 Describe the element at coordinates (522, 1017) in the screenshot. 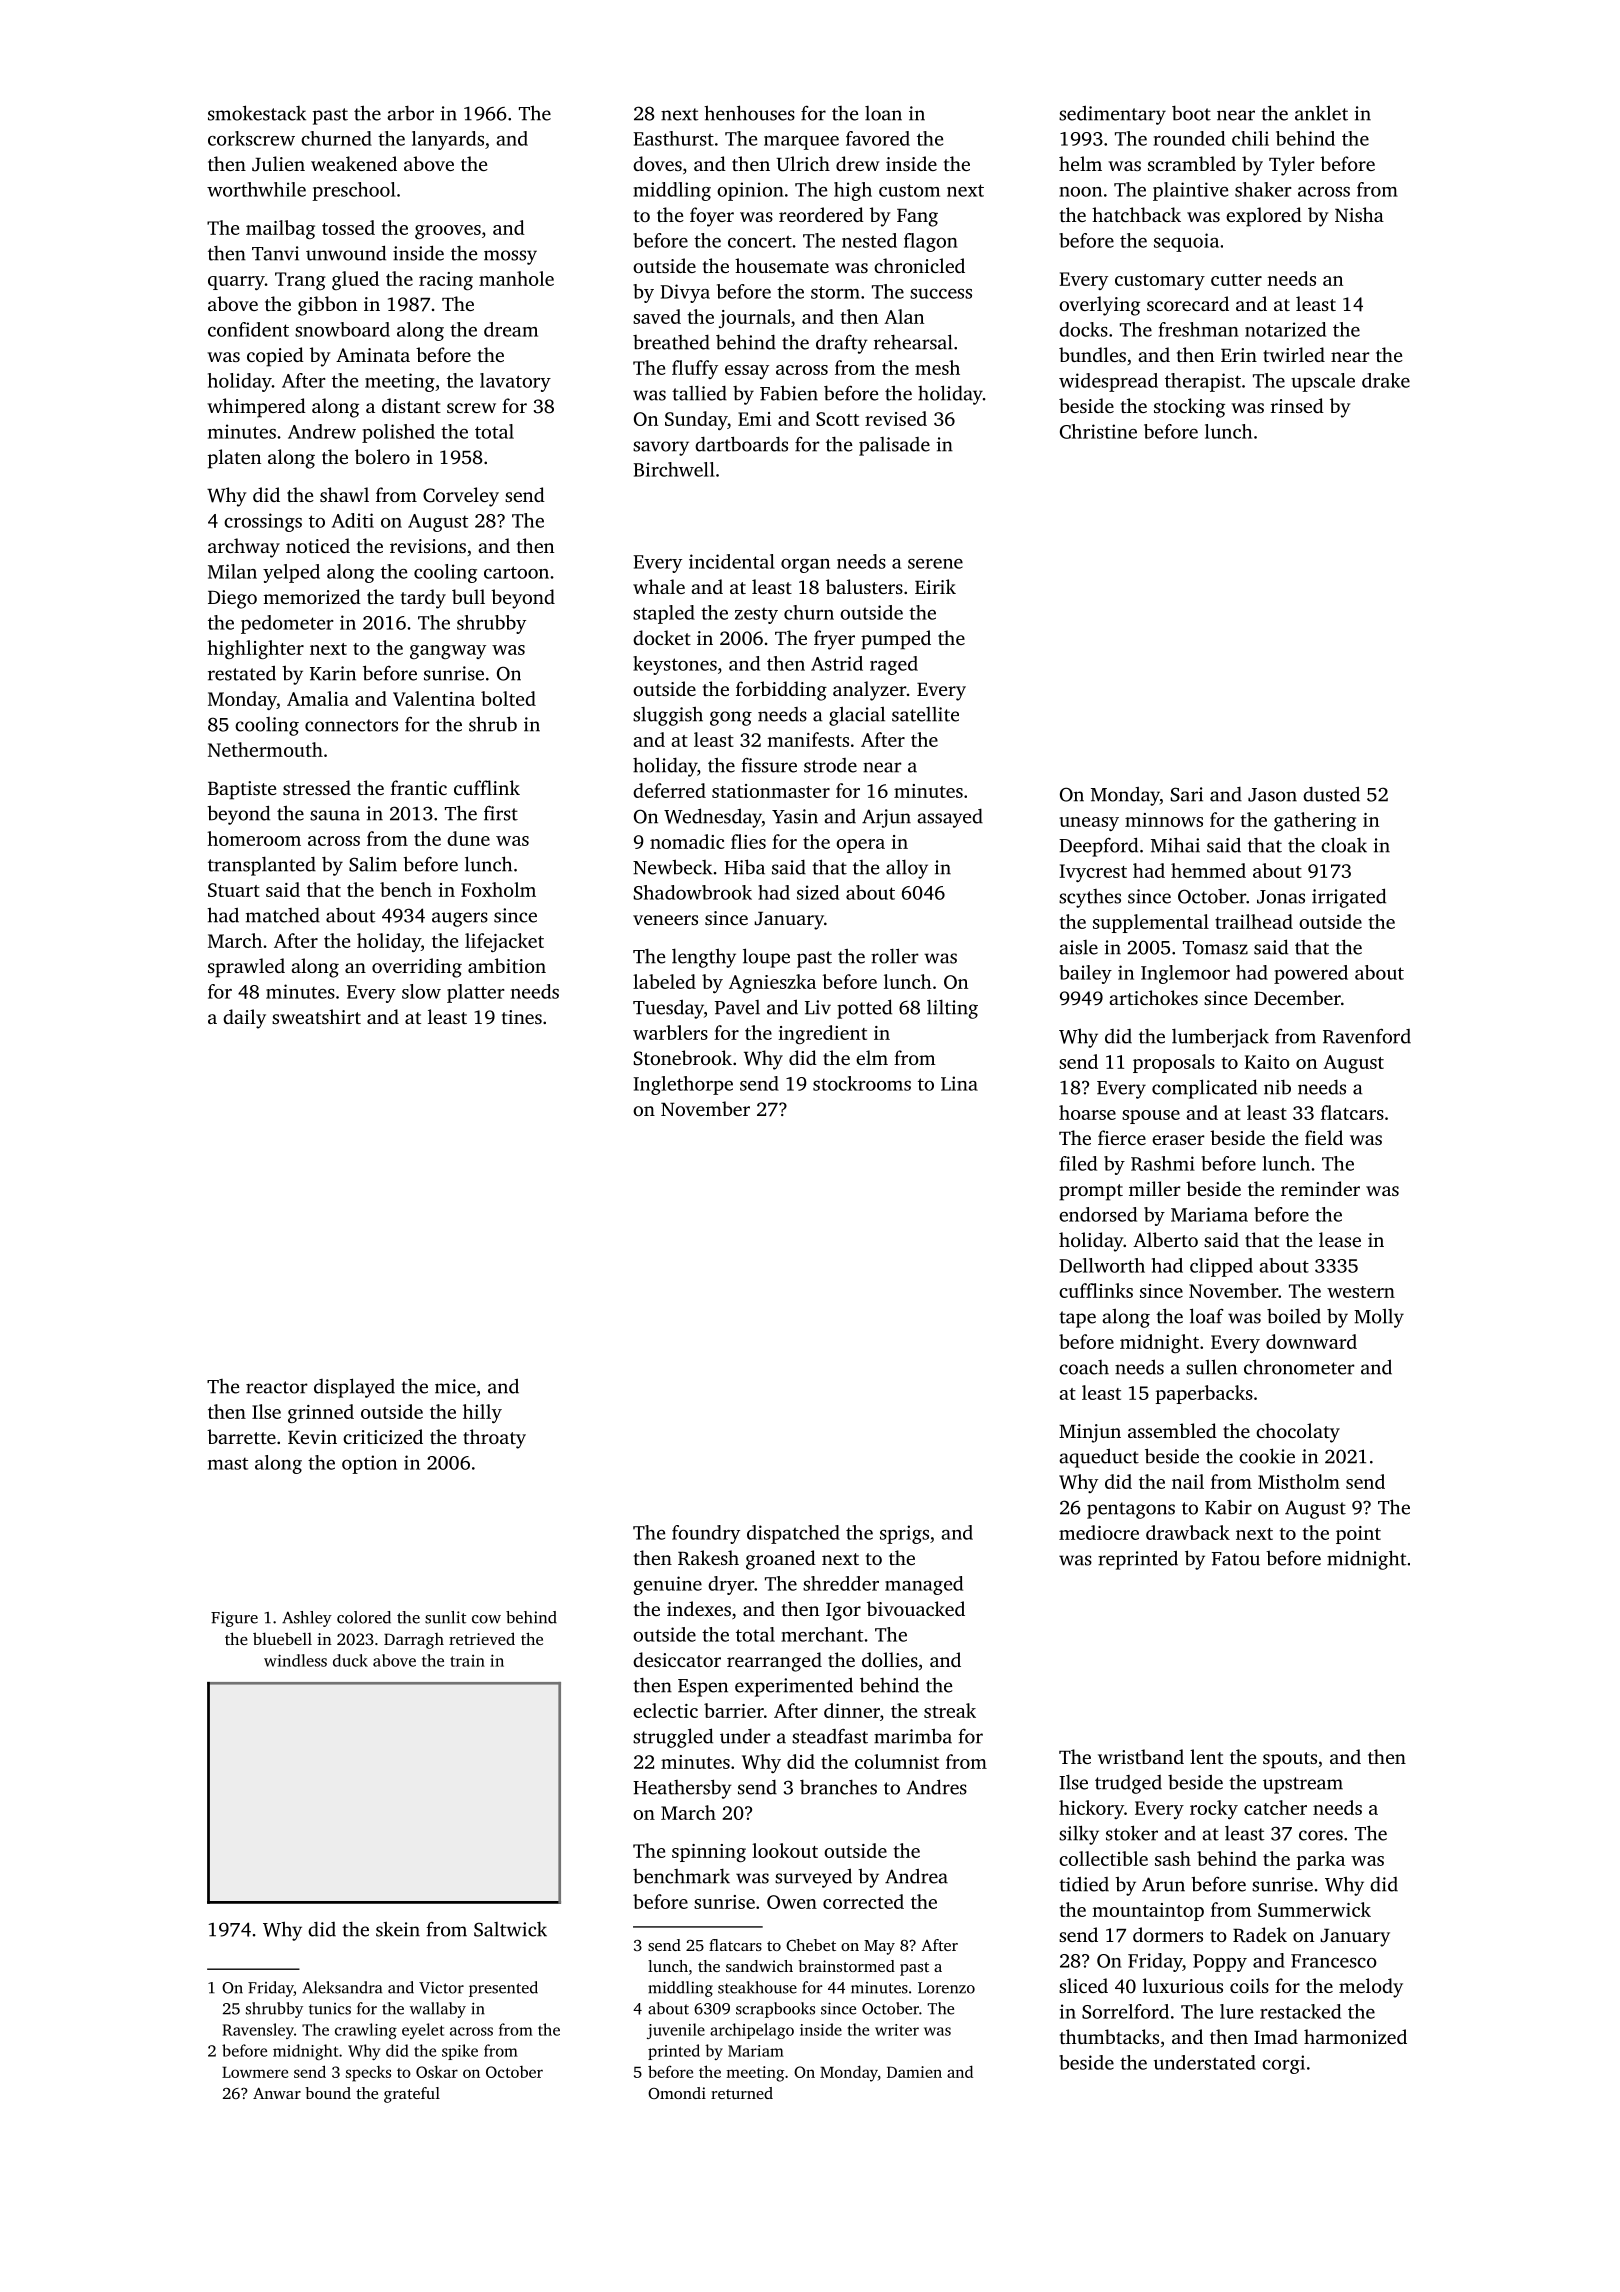

I see `tines` at that location.
